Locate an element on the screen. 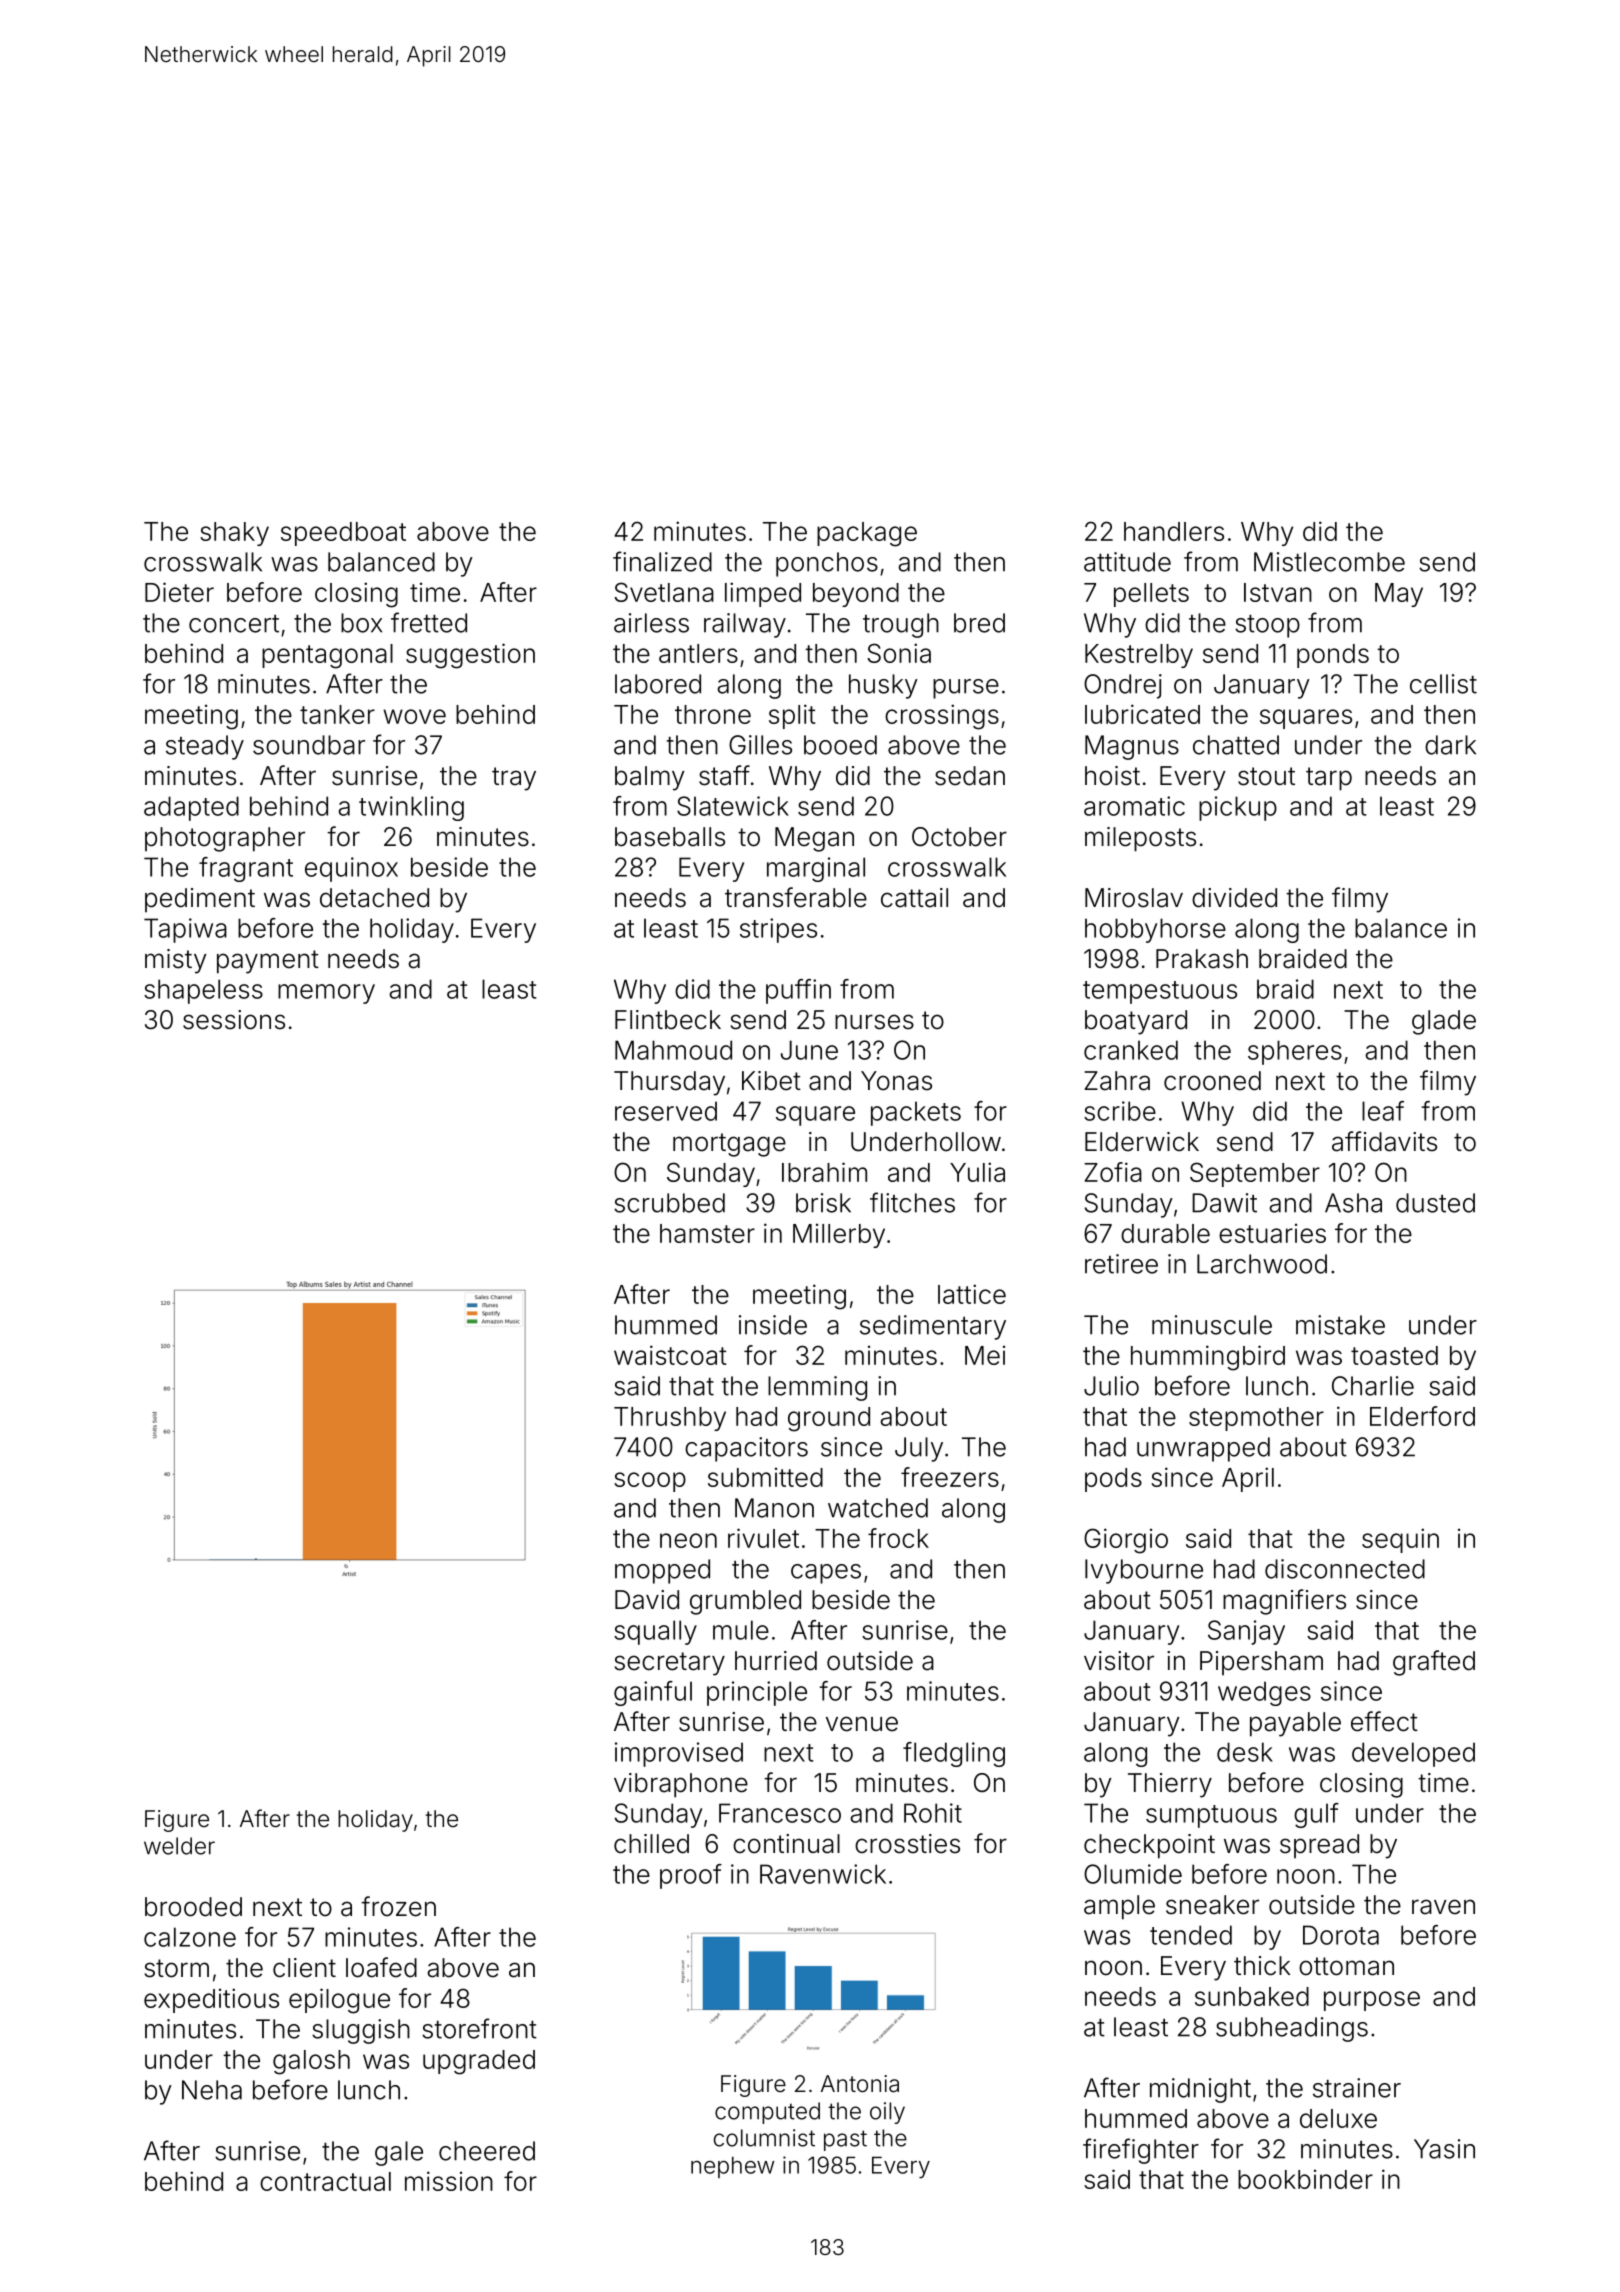  bookbinder is located at coordinates (1305, 2179).
